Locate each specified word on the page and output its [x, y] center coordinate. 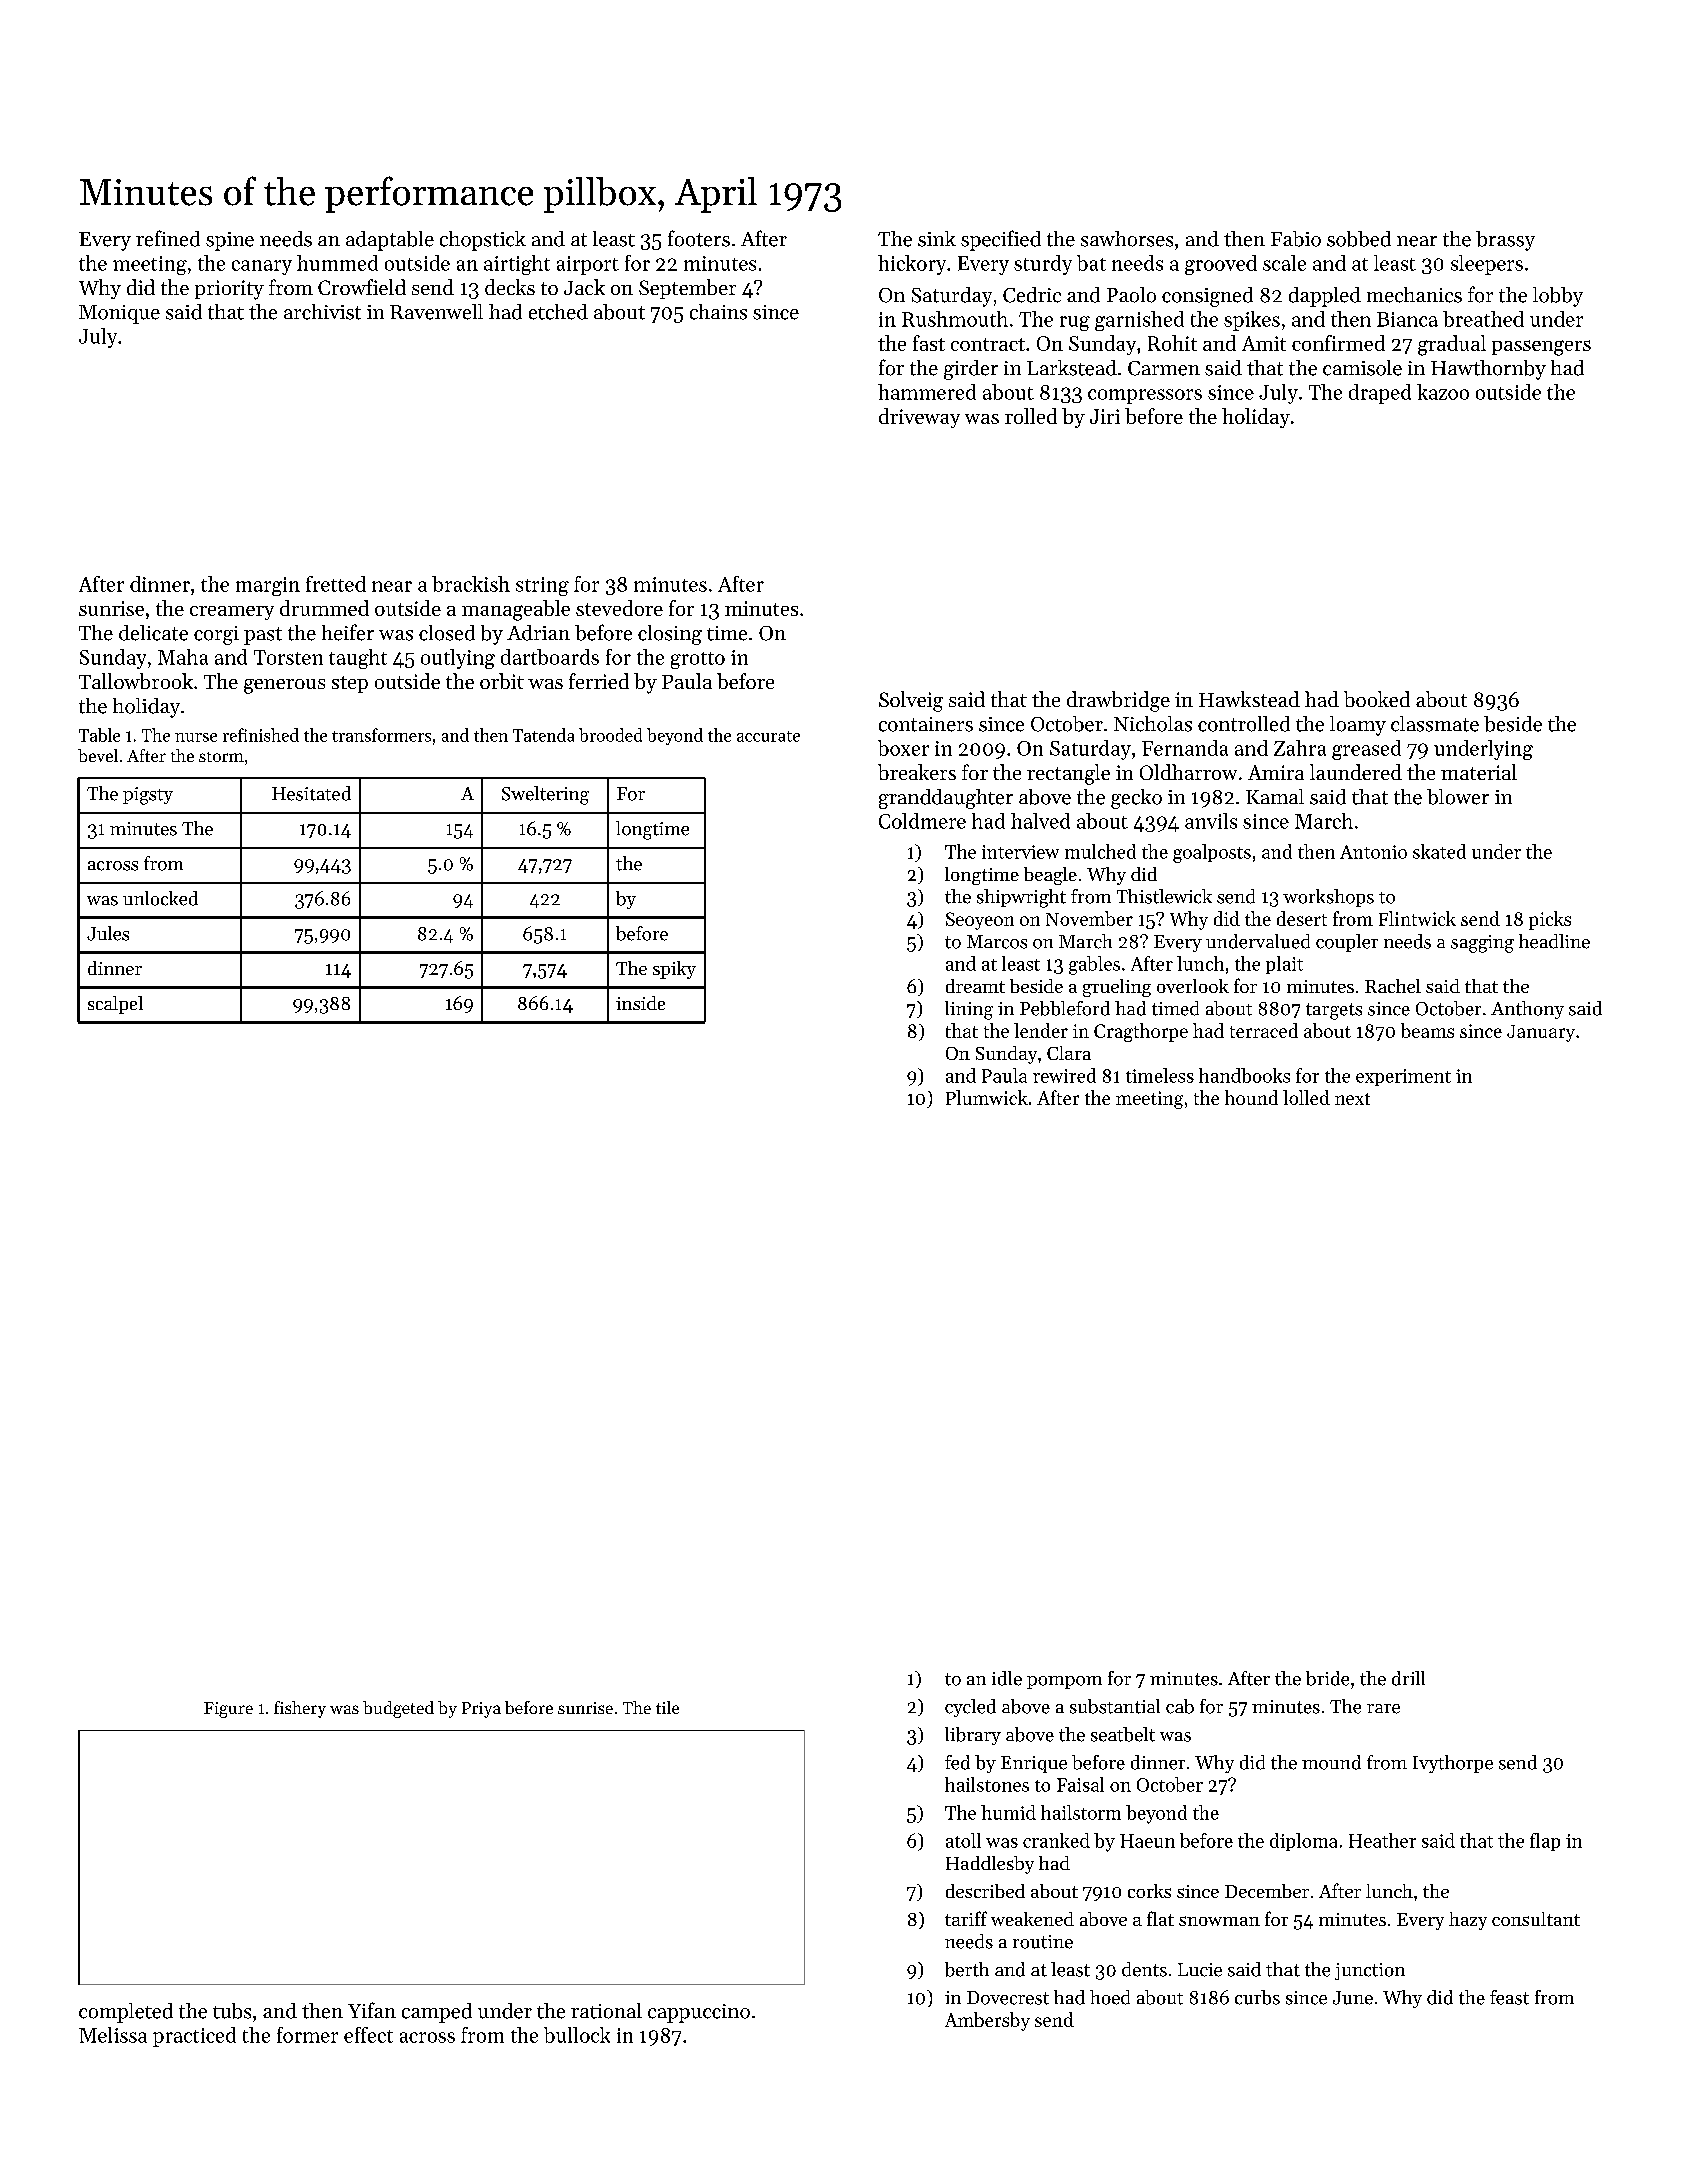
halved [1040, 821]
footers [699, 238]
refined [168, 238]
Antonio [1373, 852]
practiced [194, 2037]
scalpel [115, 1005]
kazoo [1443, 392]
